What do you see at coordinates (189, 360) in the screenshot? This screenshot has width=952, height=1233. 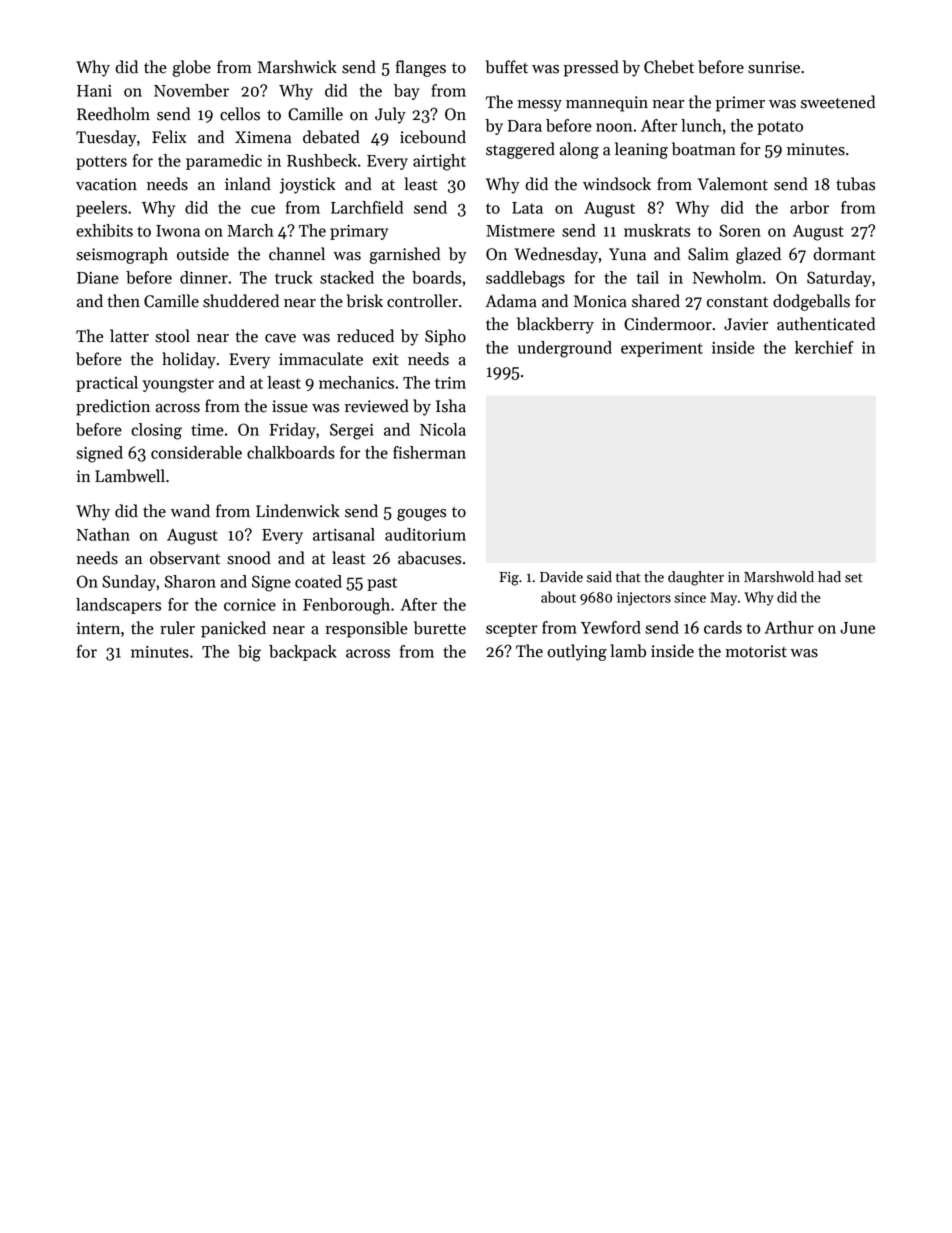 I see `holiday` at bounding box center [189, 360].
